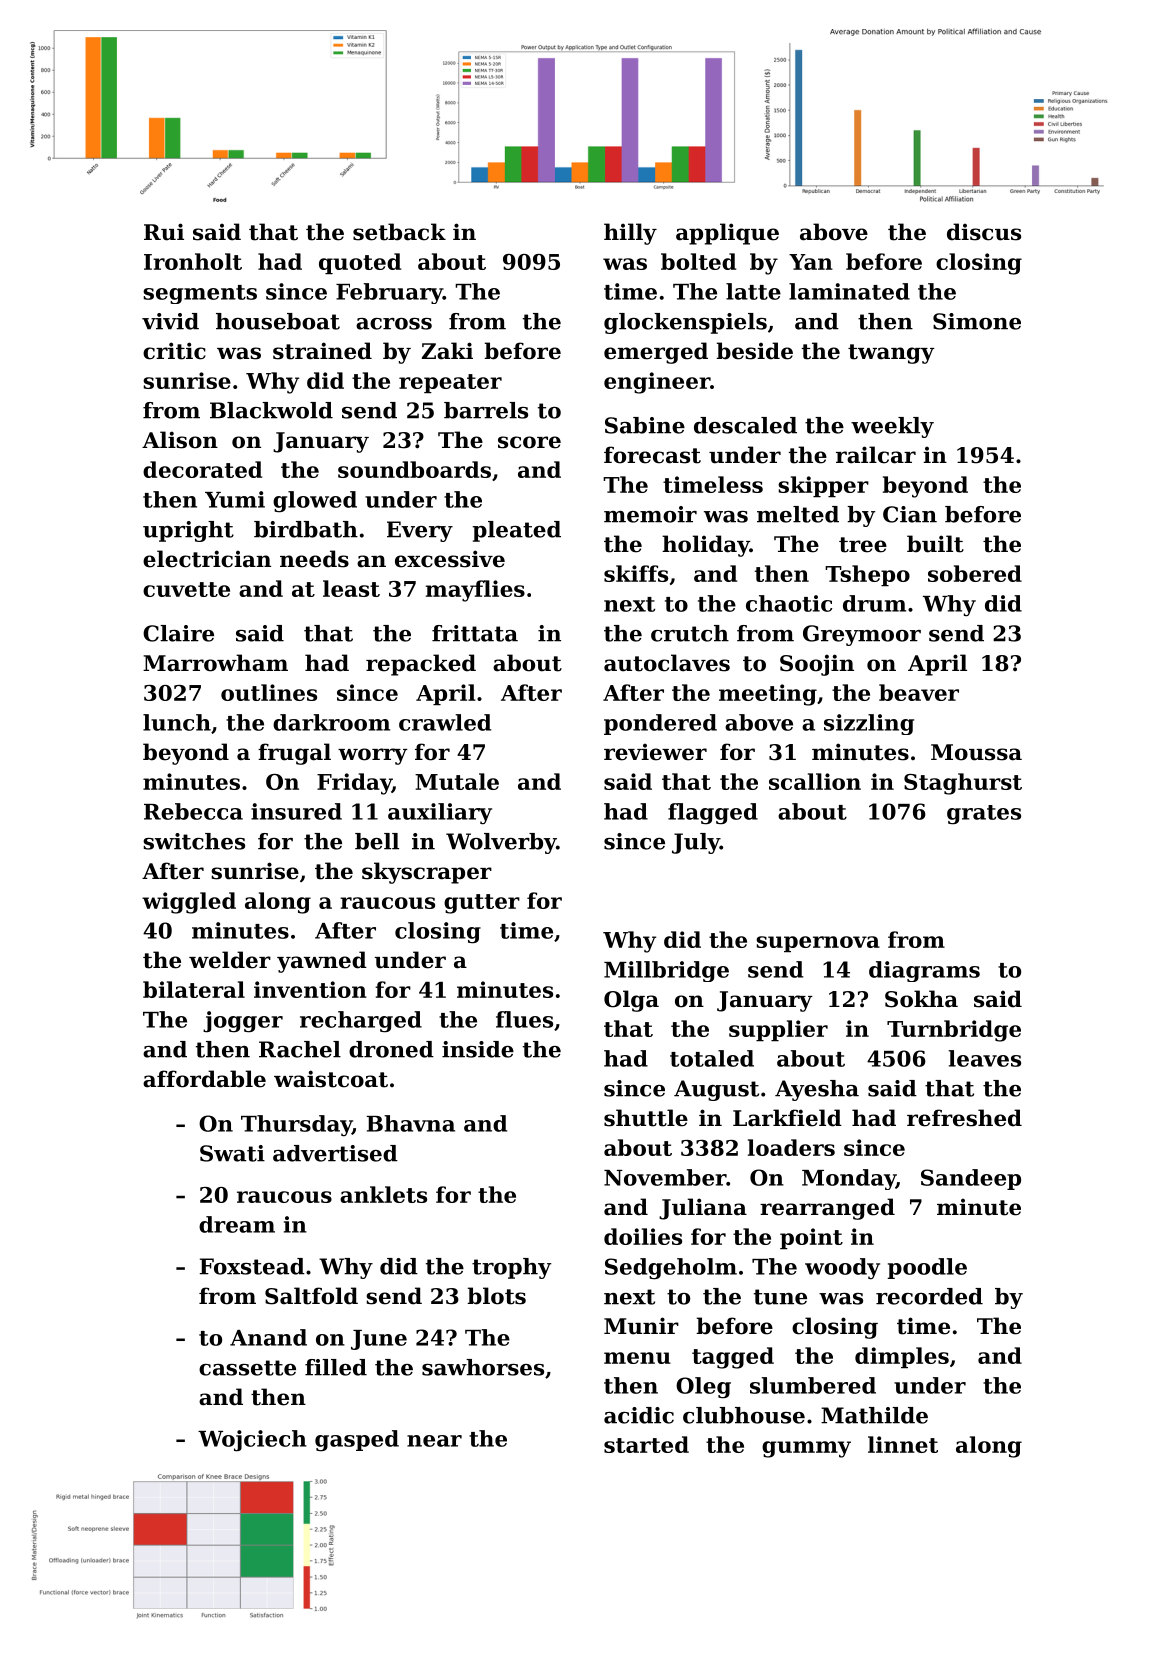 This document has width=1165, height=1654. Describe the element at coordinates (975, 573) in the document. I see `sobered` at that location.
